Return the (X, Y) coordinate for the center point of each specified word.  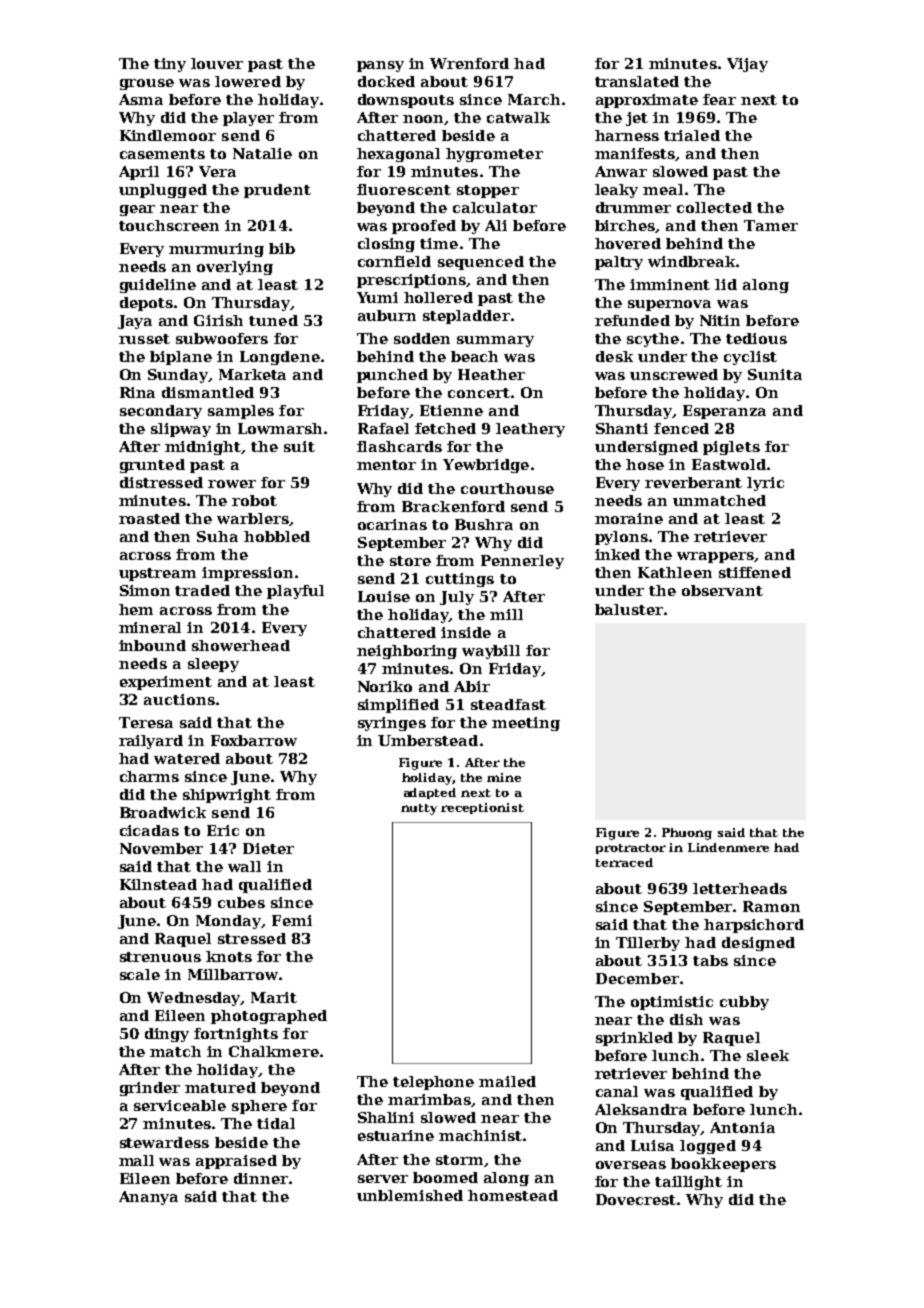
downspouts (406, 101)
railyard (151, 742)
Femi (292, 920)
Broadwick (163, 812)
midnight (203, 448)
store (410, 561)
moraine (629, 518)
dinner (261, 1178)
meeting (526, 724)
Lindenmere (728, 847)
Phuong (687, 834)
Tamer (771, 225)
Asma (141, 99)
